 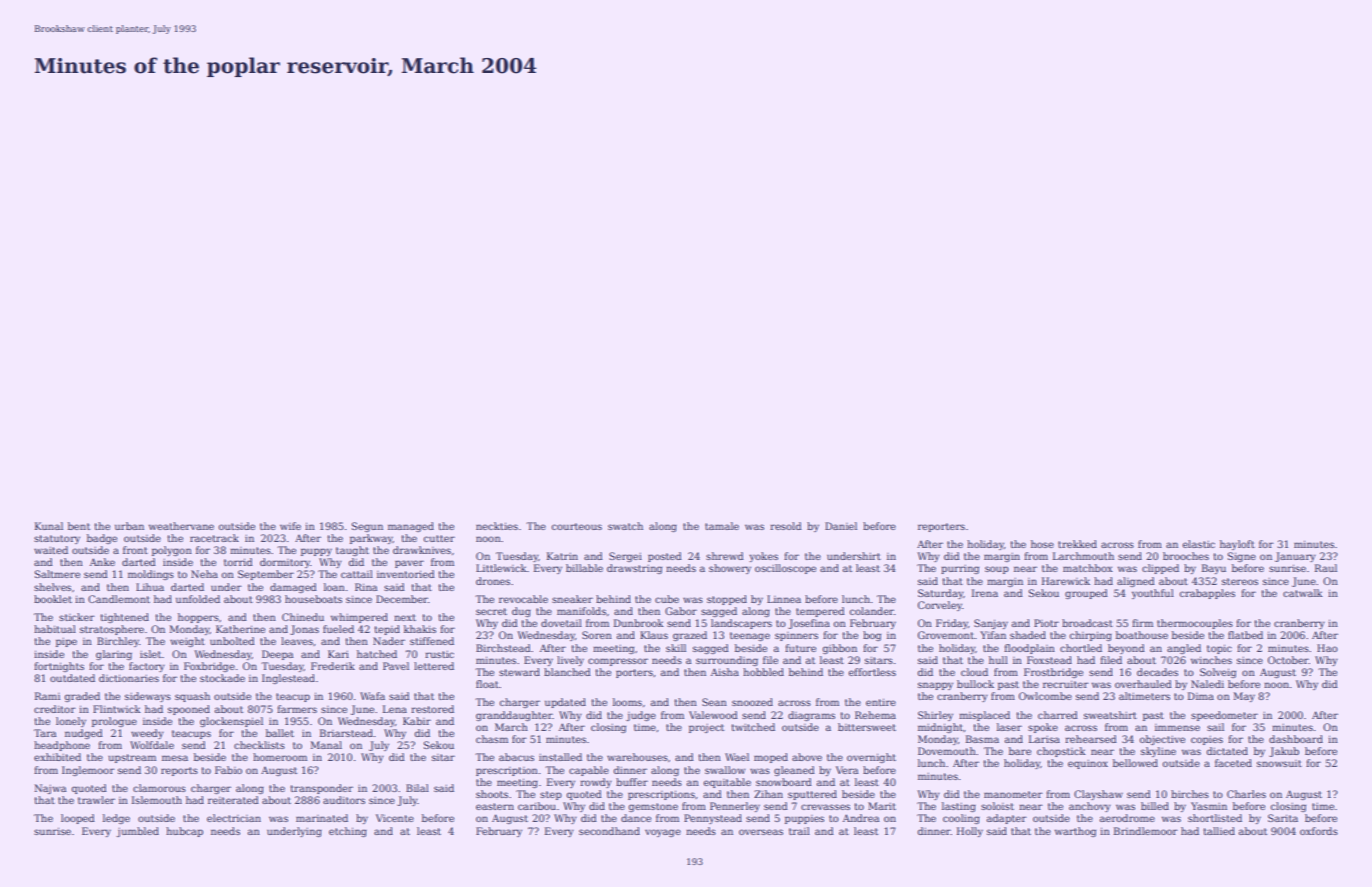 I want to click on bent, so click(x=79, y=526).
